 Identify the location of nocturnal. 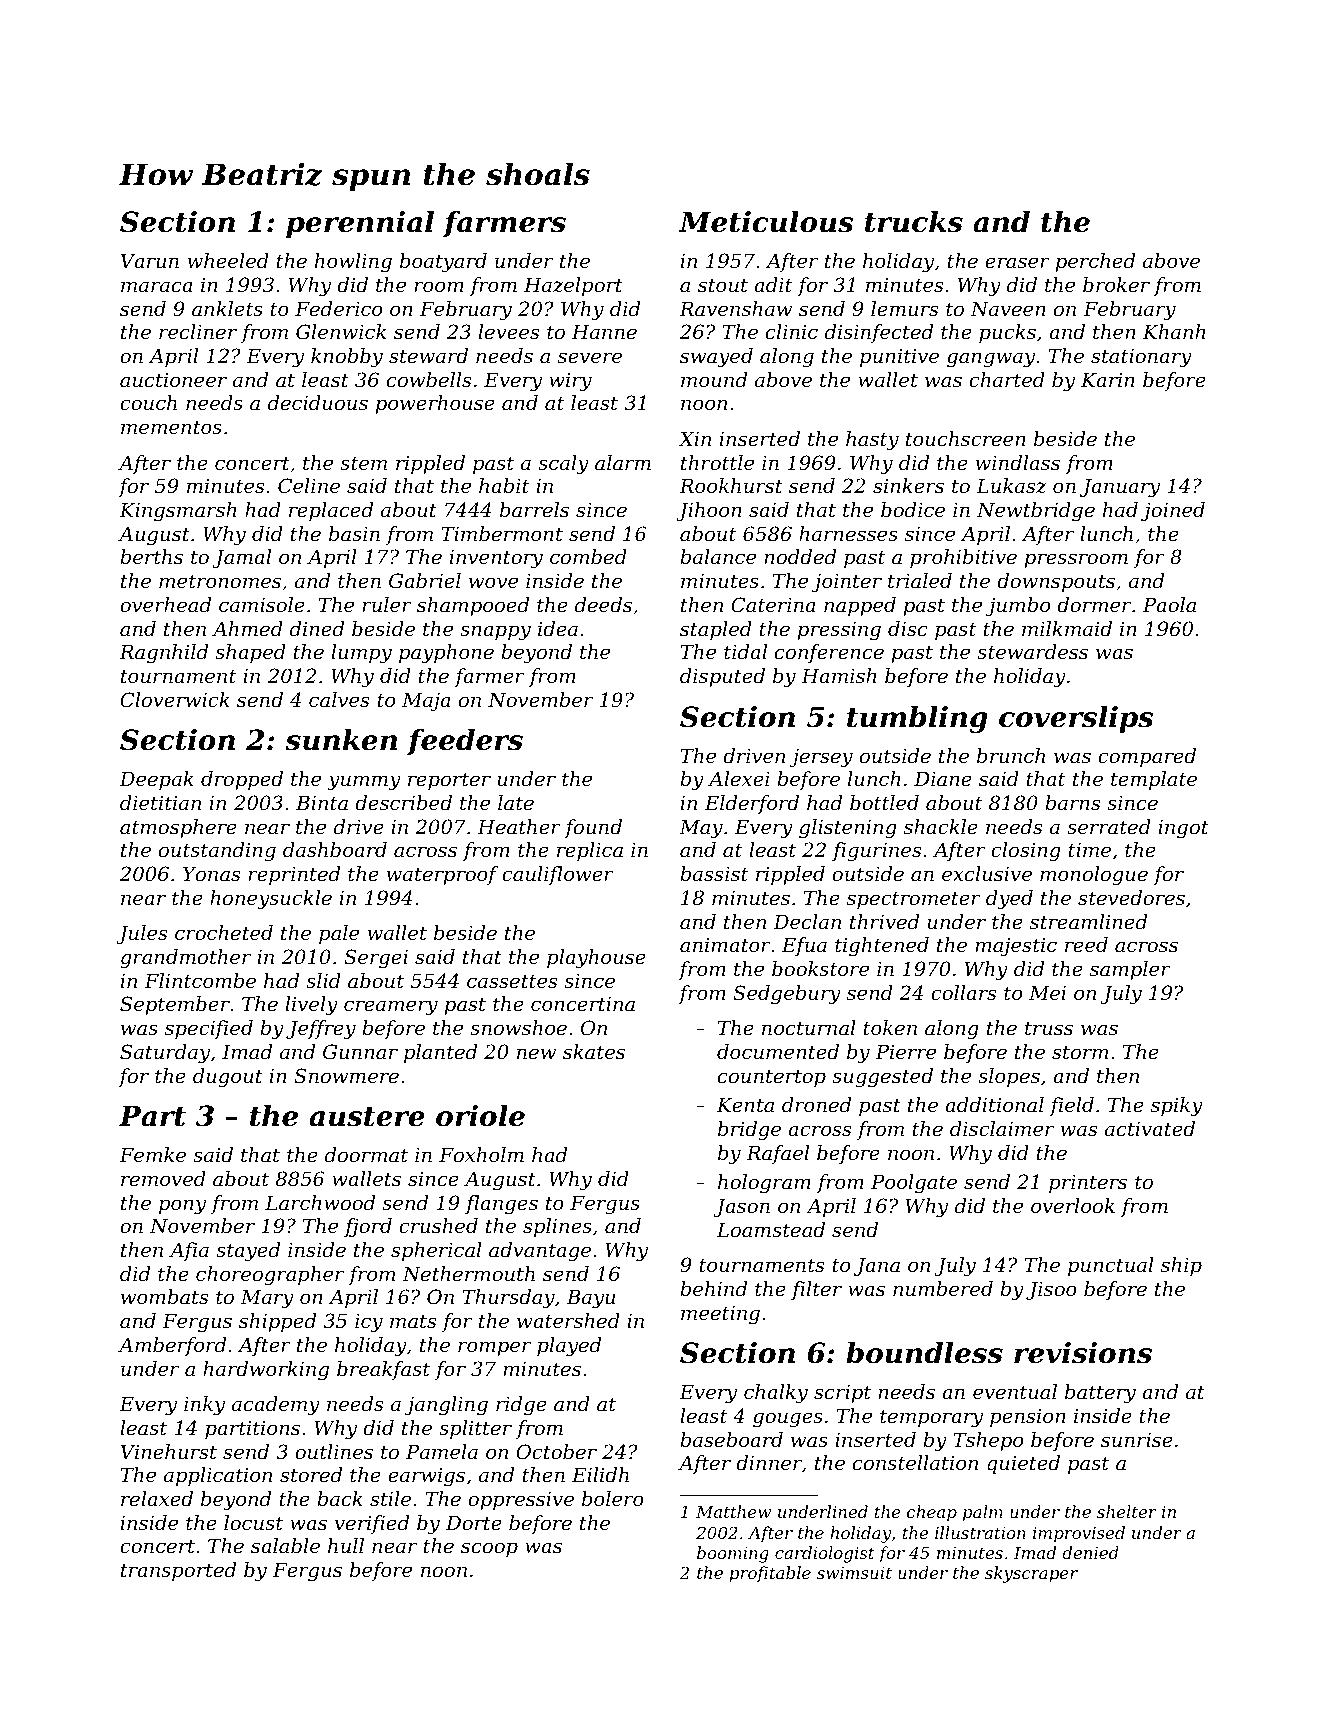
(809, 1028).
